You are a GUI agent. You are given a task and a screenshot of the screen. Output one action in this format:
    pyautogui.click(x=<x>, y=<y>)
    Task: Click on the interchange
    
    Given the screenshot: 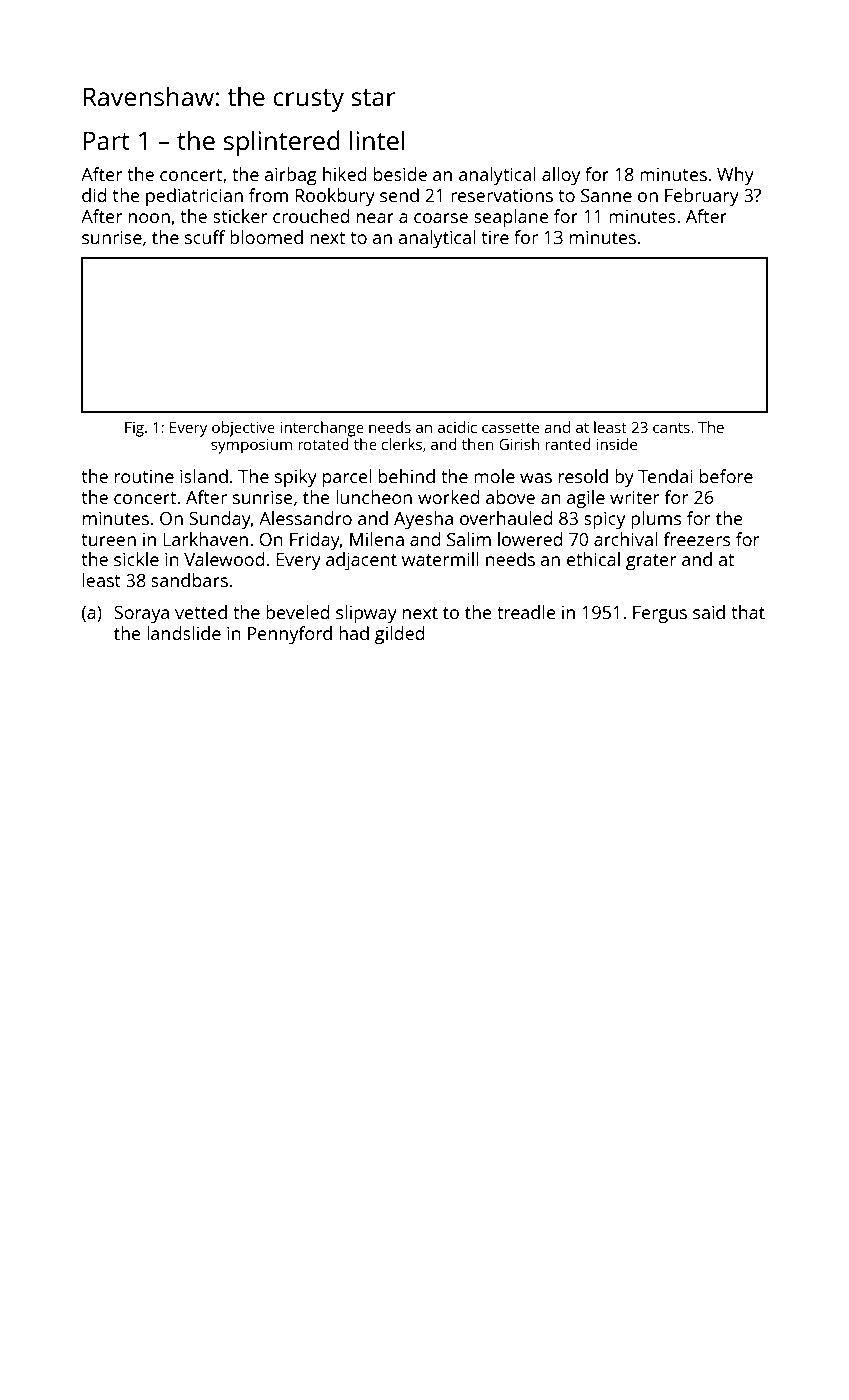 What is the action you would take?
    pyautogui.click(x=322, y=429)
